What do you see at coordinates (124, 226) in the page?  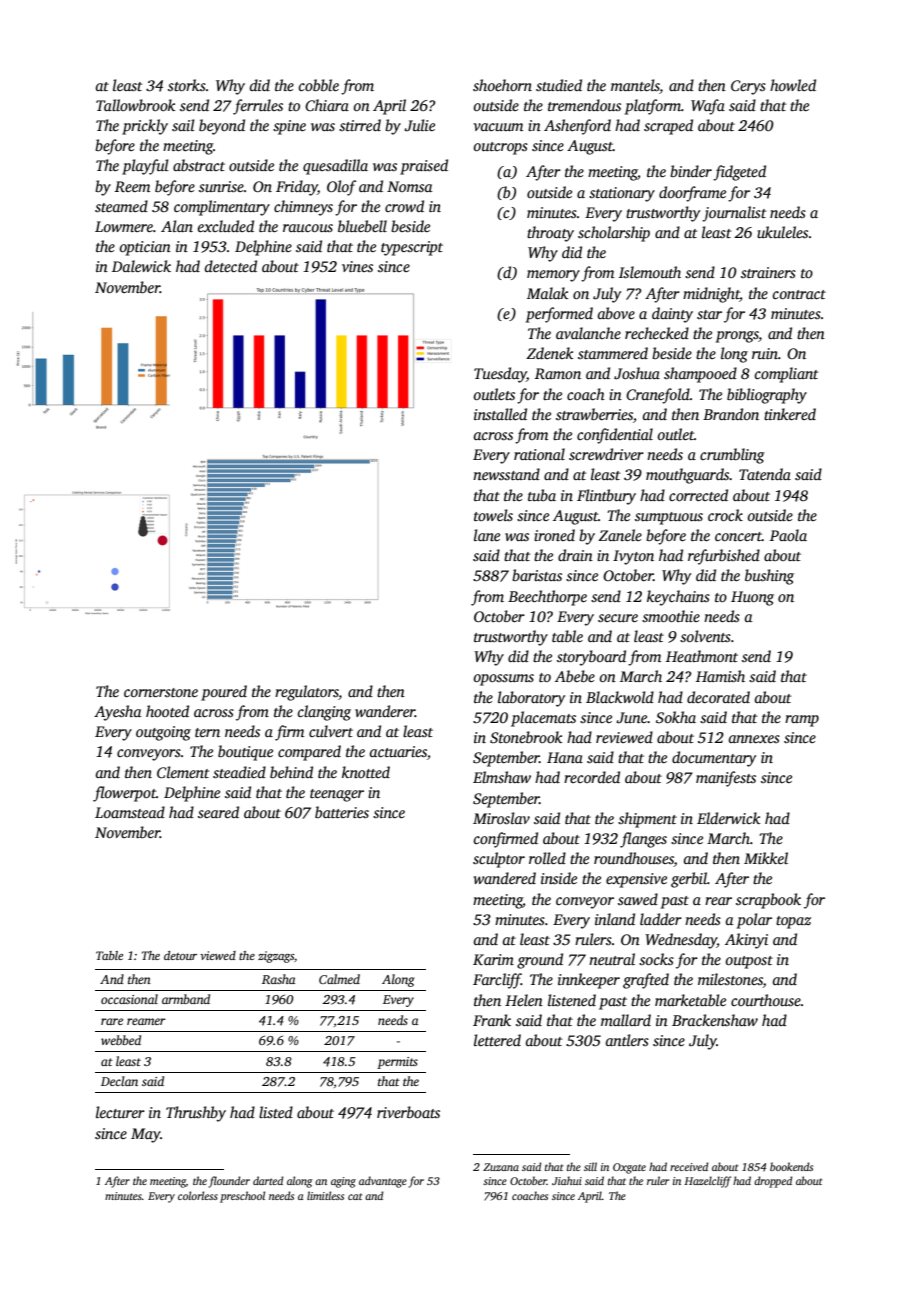 I see `Lowmere` at bounding box center [124, 226].
